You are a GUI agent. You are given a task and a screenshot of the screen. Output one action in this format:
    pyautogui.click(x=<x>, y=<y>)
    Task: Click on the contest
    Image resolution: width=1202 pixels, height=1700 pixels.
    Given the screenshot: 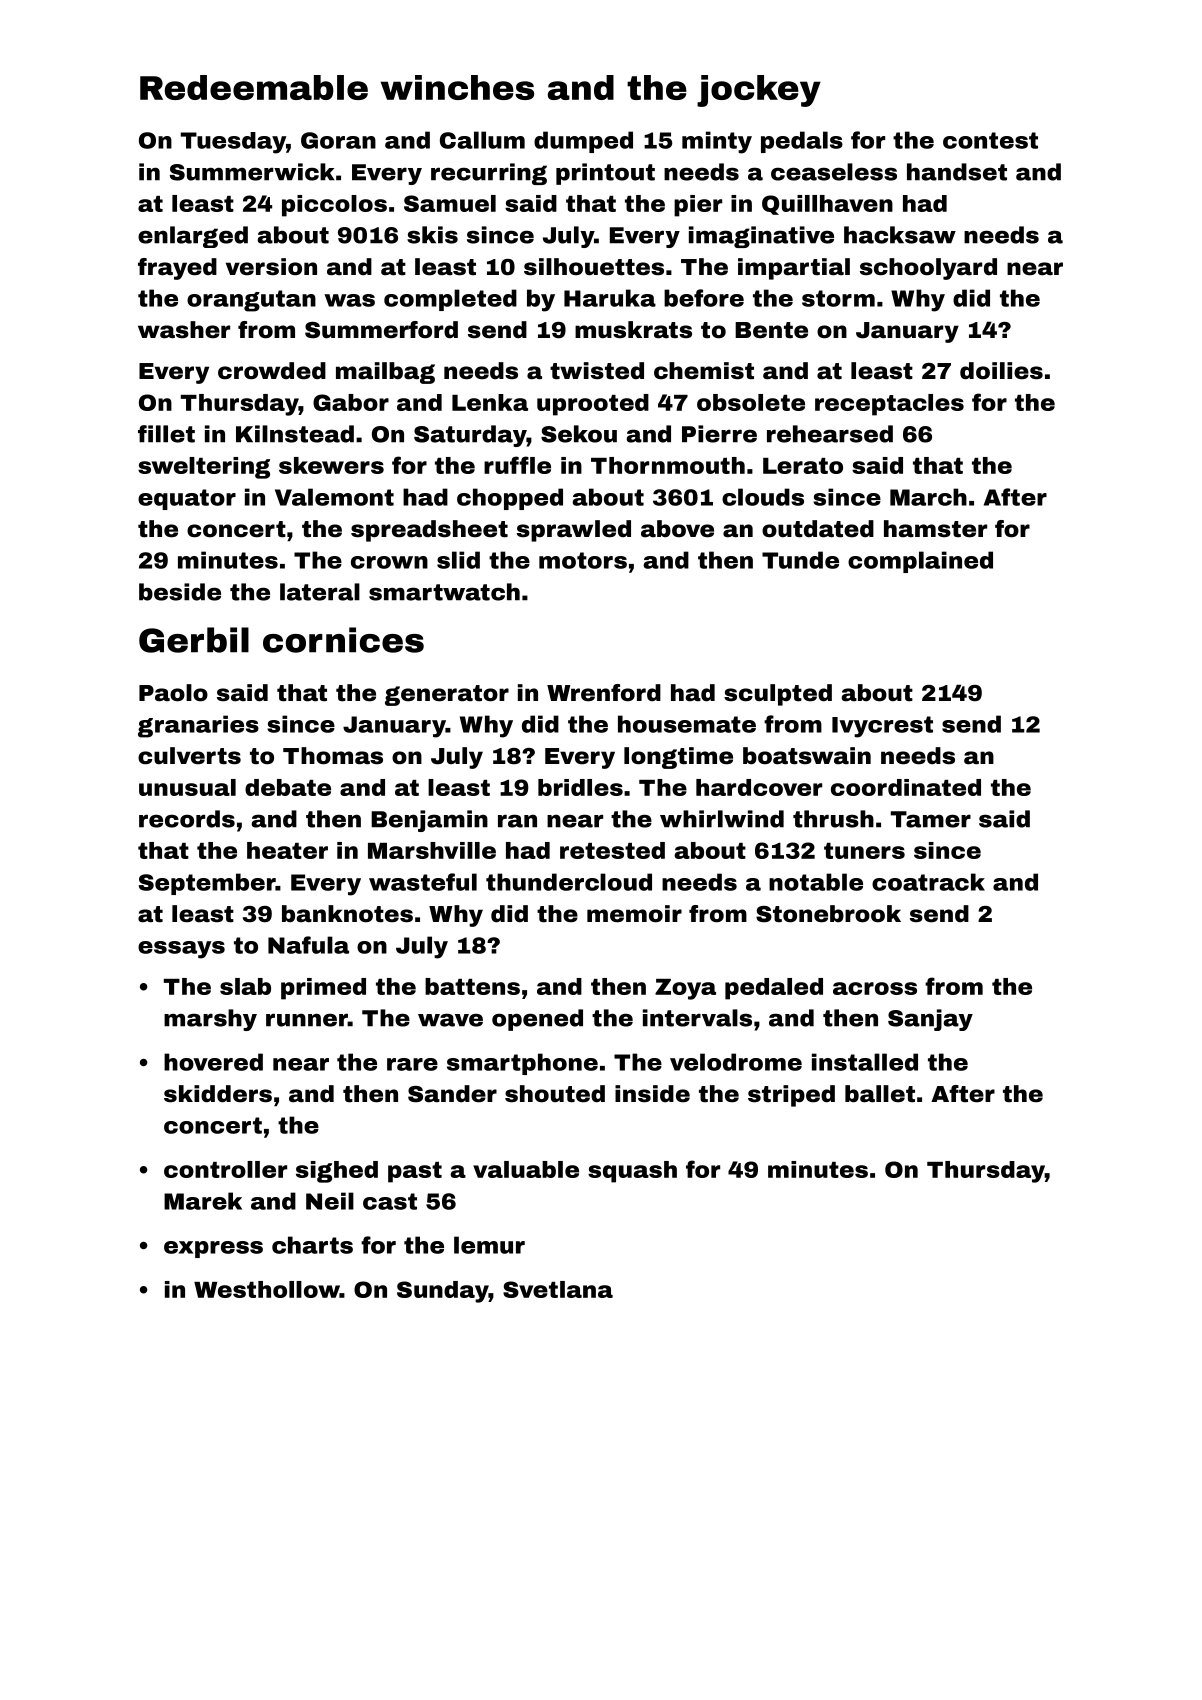 What is the action you would take?
    pyautogui.click(x=990, y=140)
